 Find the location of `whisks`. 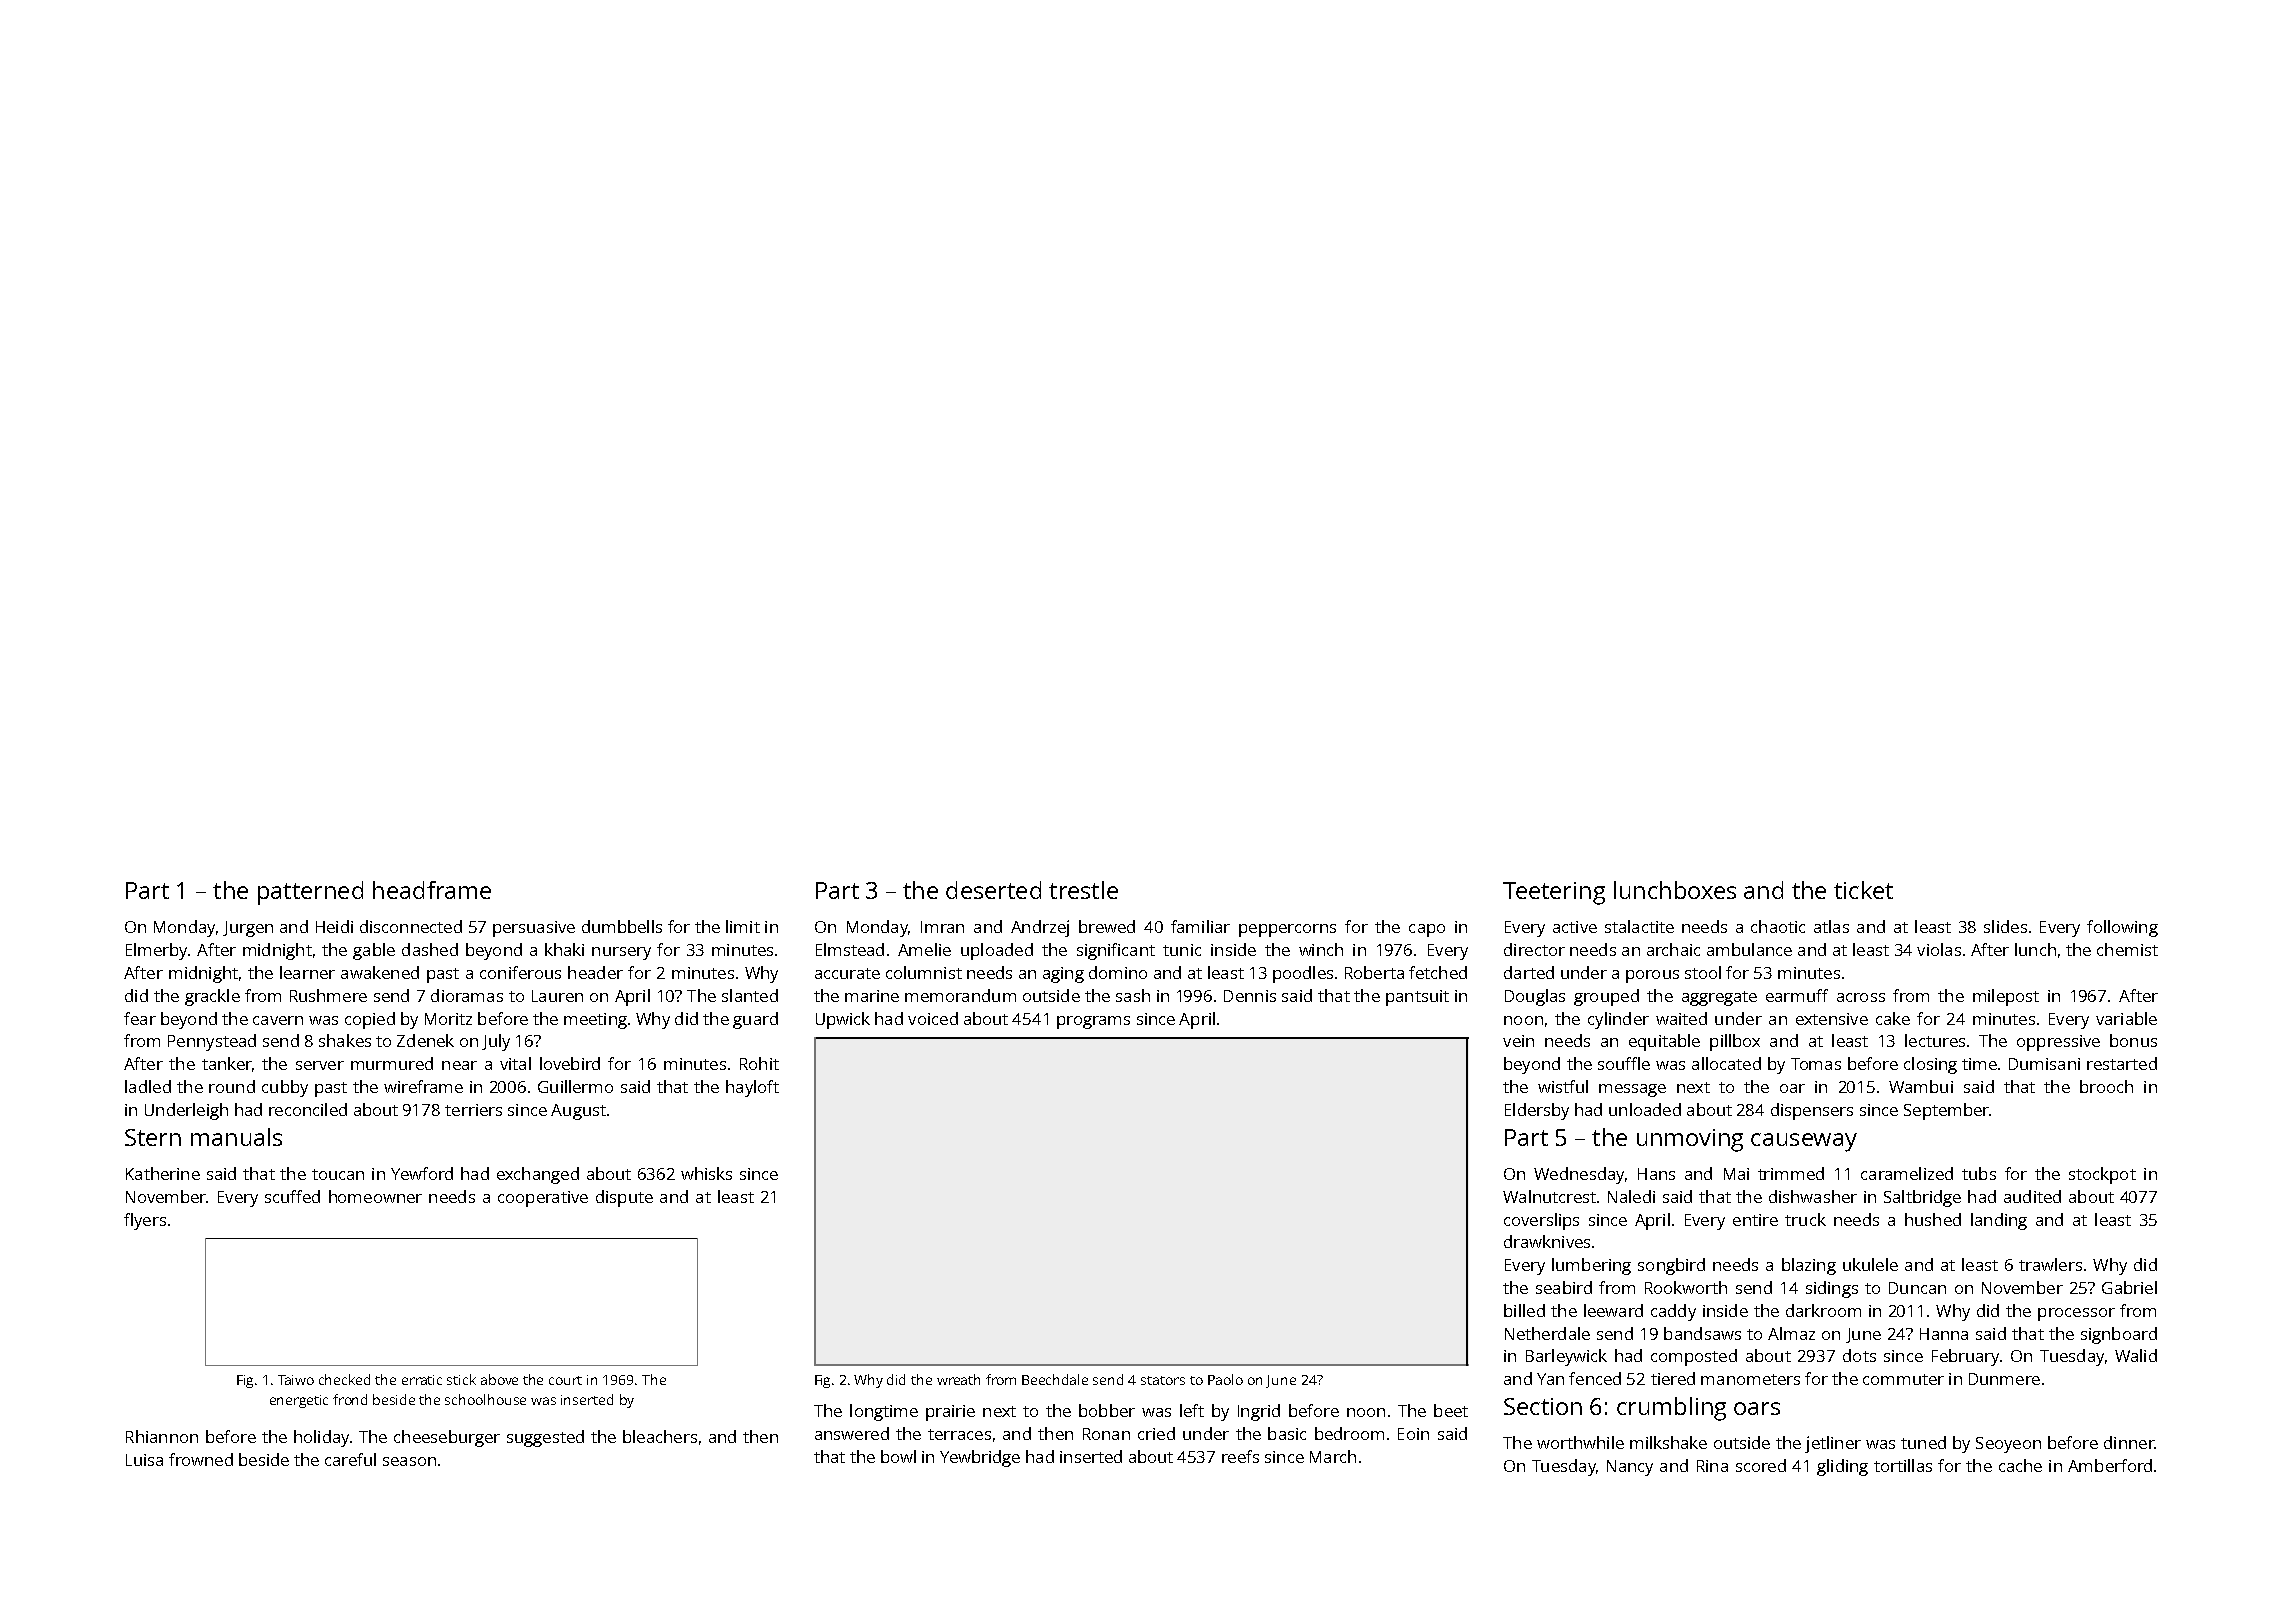

whisks is located at coordinates (706, 1173).
